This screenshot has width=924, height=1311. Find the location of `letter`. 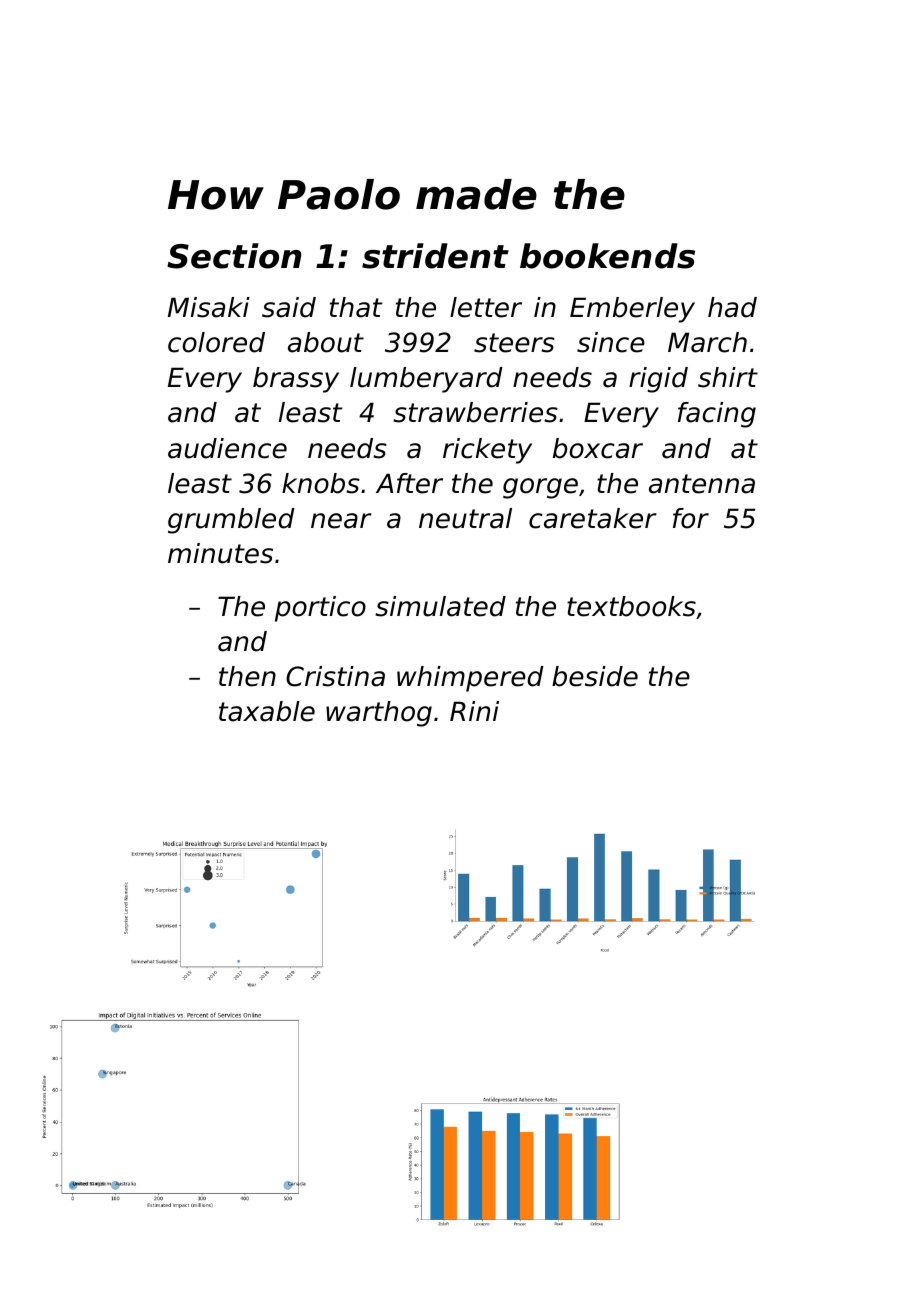

letter is located at coordinates (486, 307).
